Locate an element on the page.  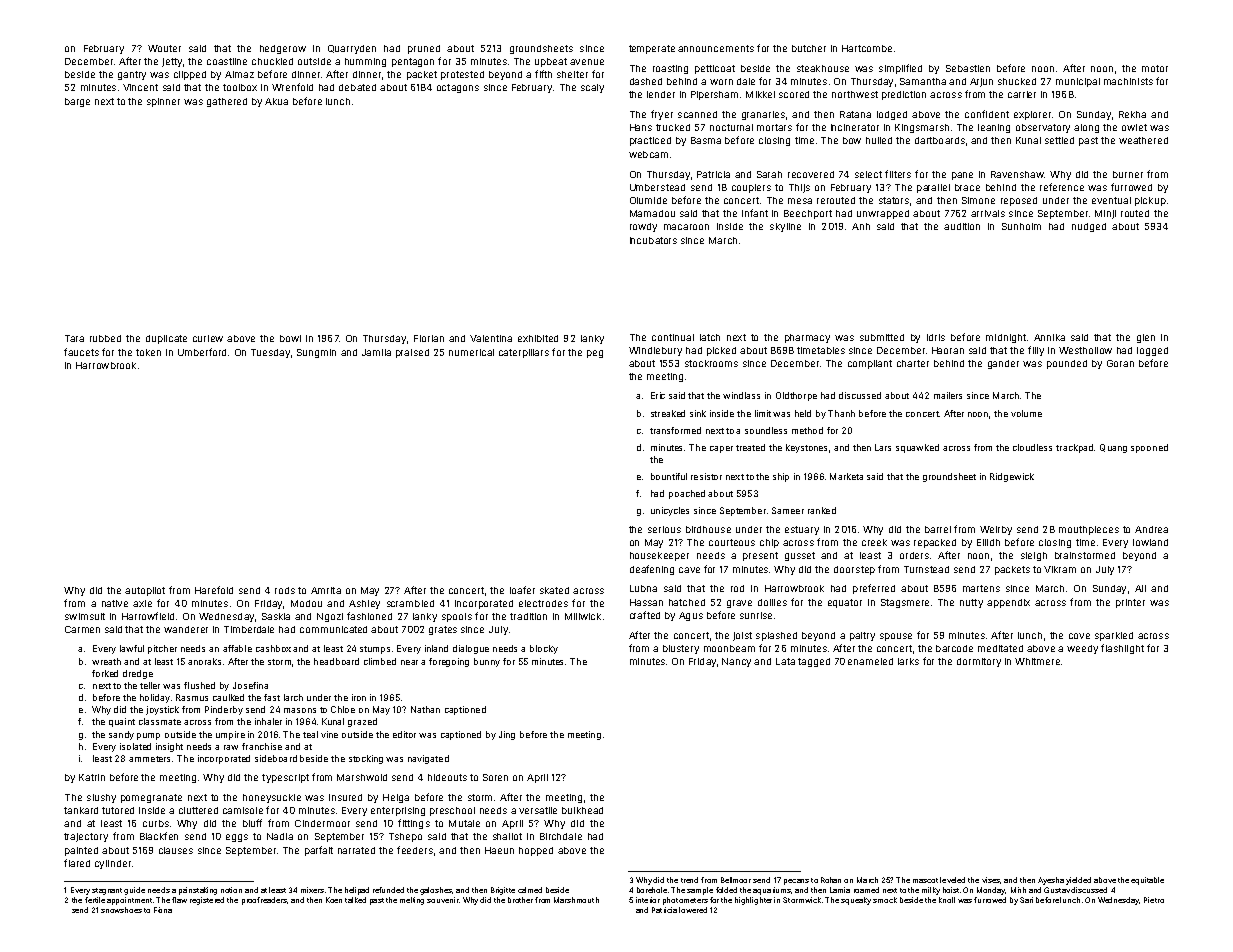
Quang is located at coordinates (1113, 448).
